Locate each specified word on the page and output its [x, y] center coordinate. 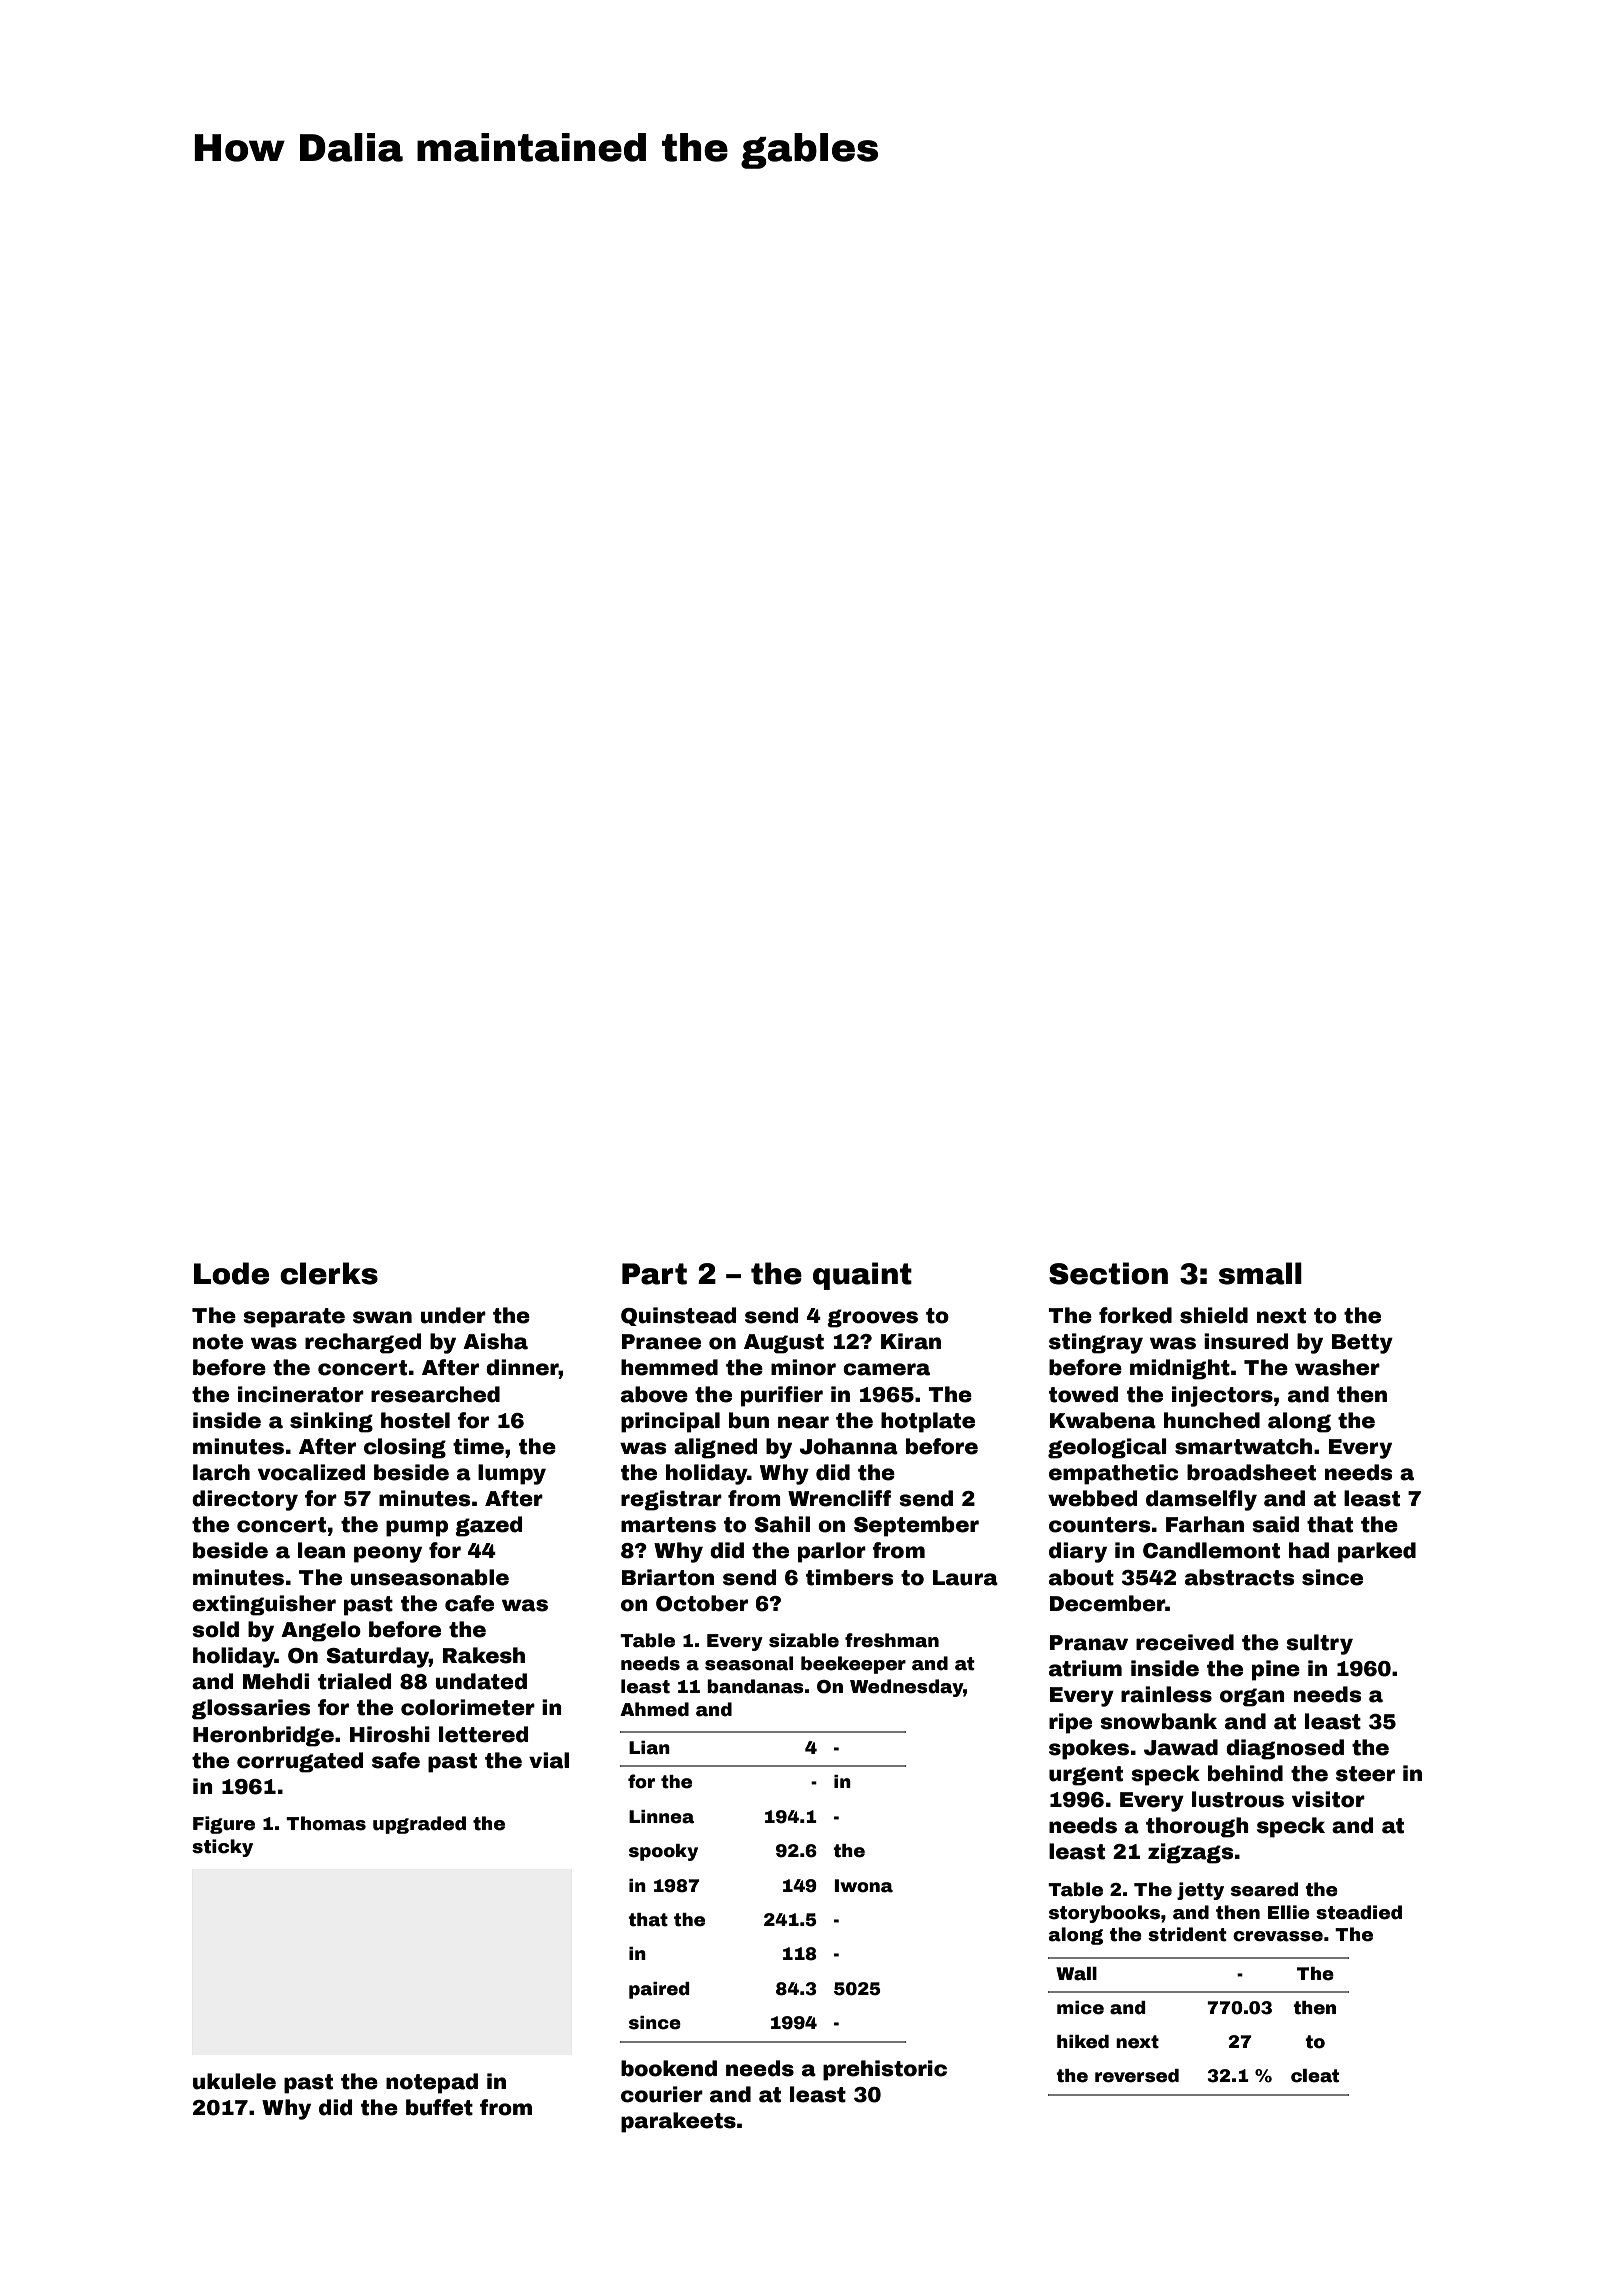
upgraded [419, 1825]
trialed [354, 1681]
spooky [663, 1852]
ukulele [234, 2081]
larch [221, 1472]
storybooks [1104, 1914]
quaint [862, 1276]
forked [1135, 1315]
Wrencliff [839, 1498]
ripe [1070, 1723]
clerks [329, 1273]
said [1276, 1524]
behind [1245, 1773]
